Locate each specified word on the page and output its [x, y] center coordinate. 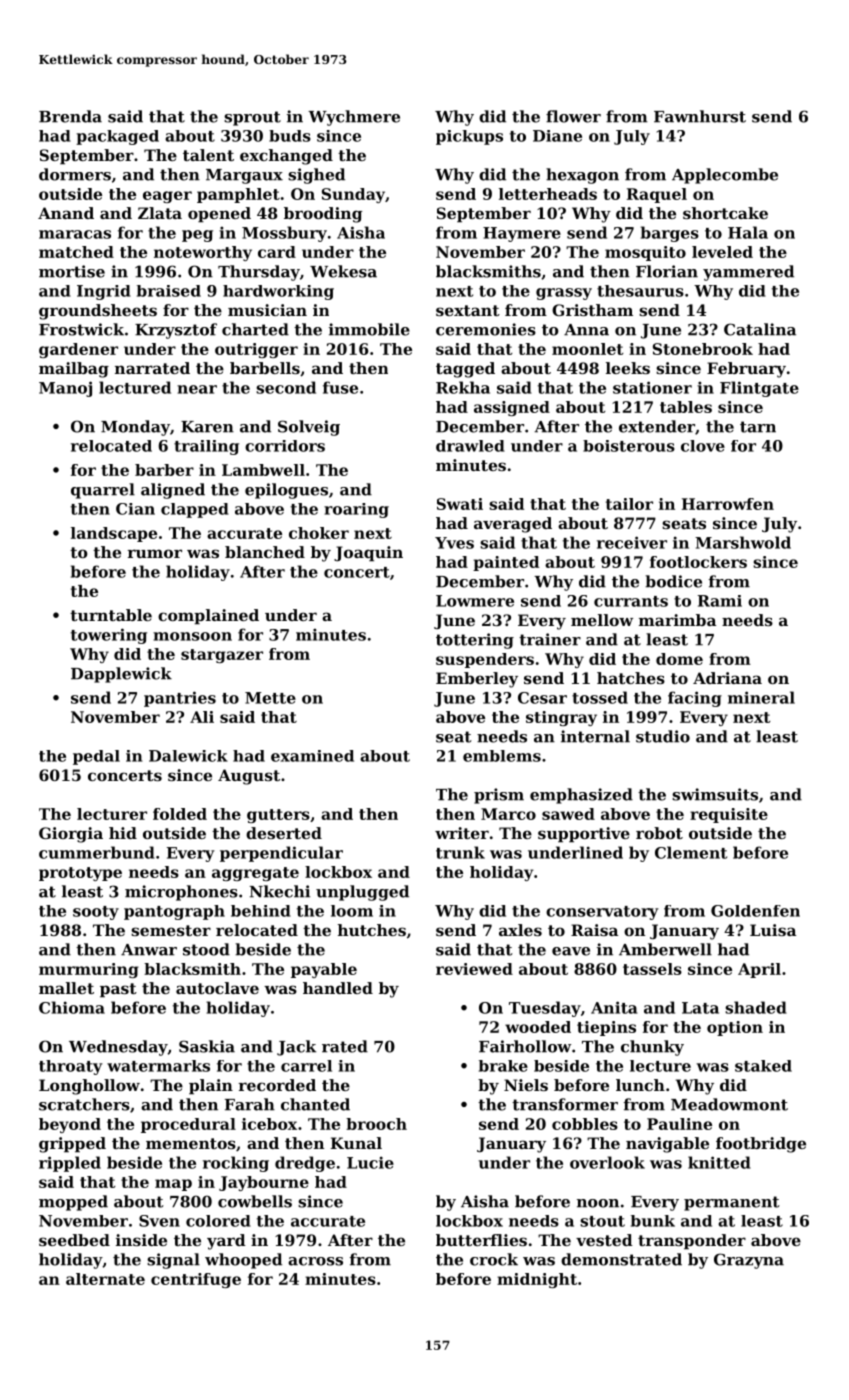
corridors [285, 446]
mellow [602, 620]
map [173, 1185]
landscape [114, 534]
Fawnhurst [700, 116]
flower [573, 116]
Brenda [70, 116]
